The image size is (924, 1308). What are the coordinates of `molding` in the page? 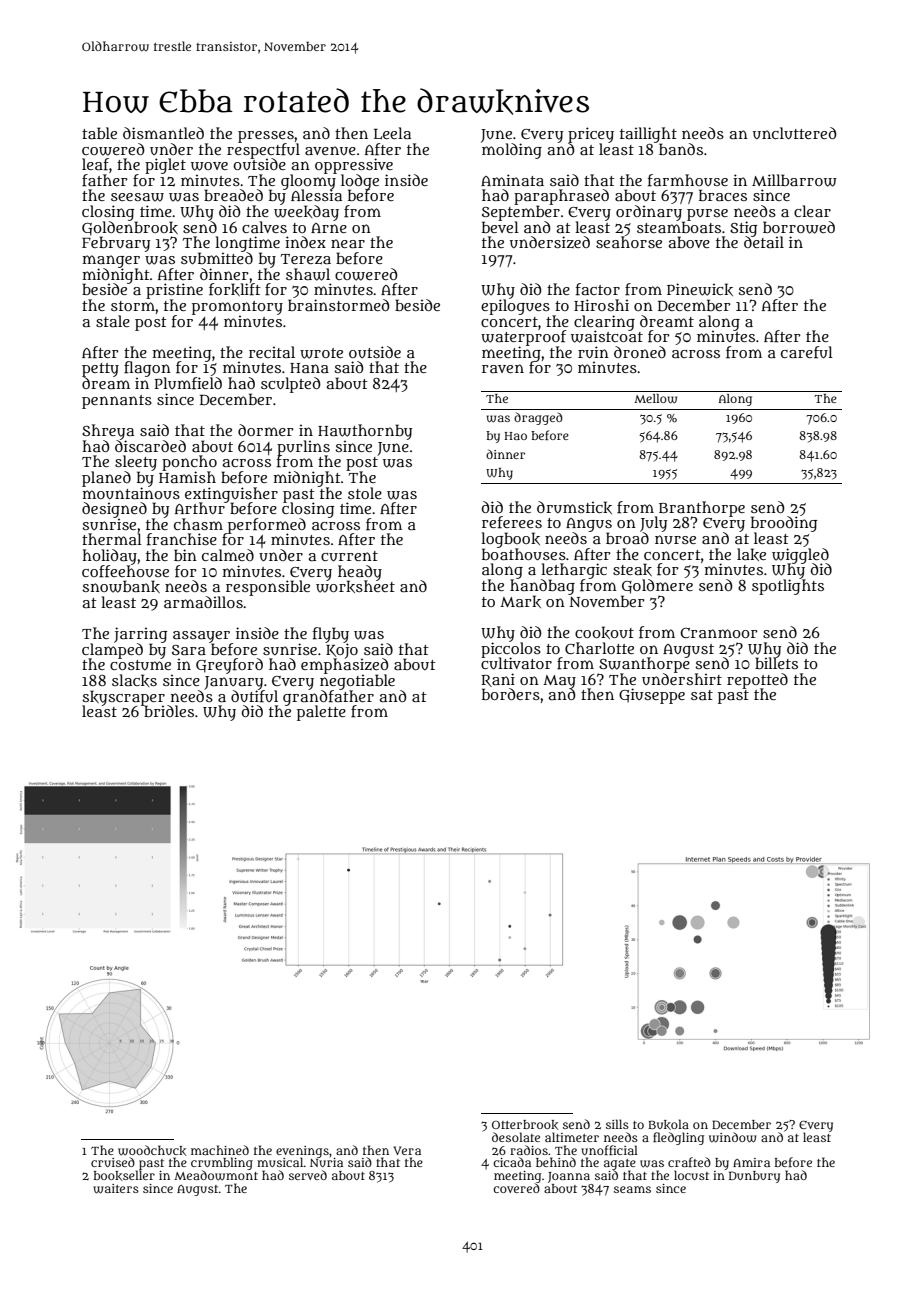 It's located at (512, 151).
